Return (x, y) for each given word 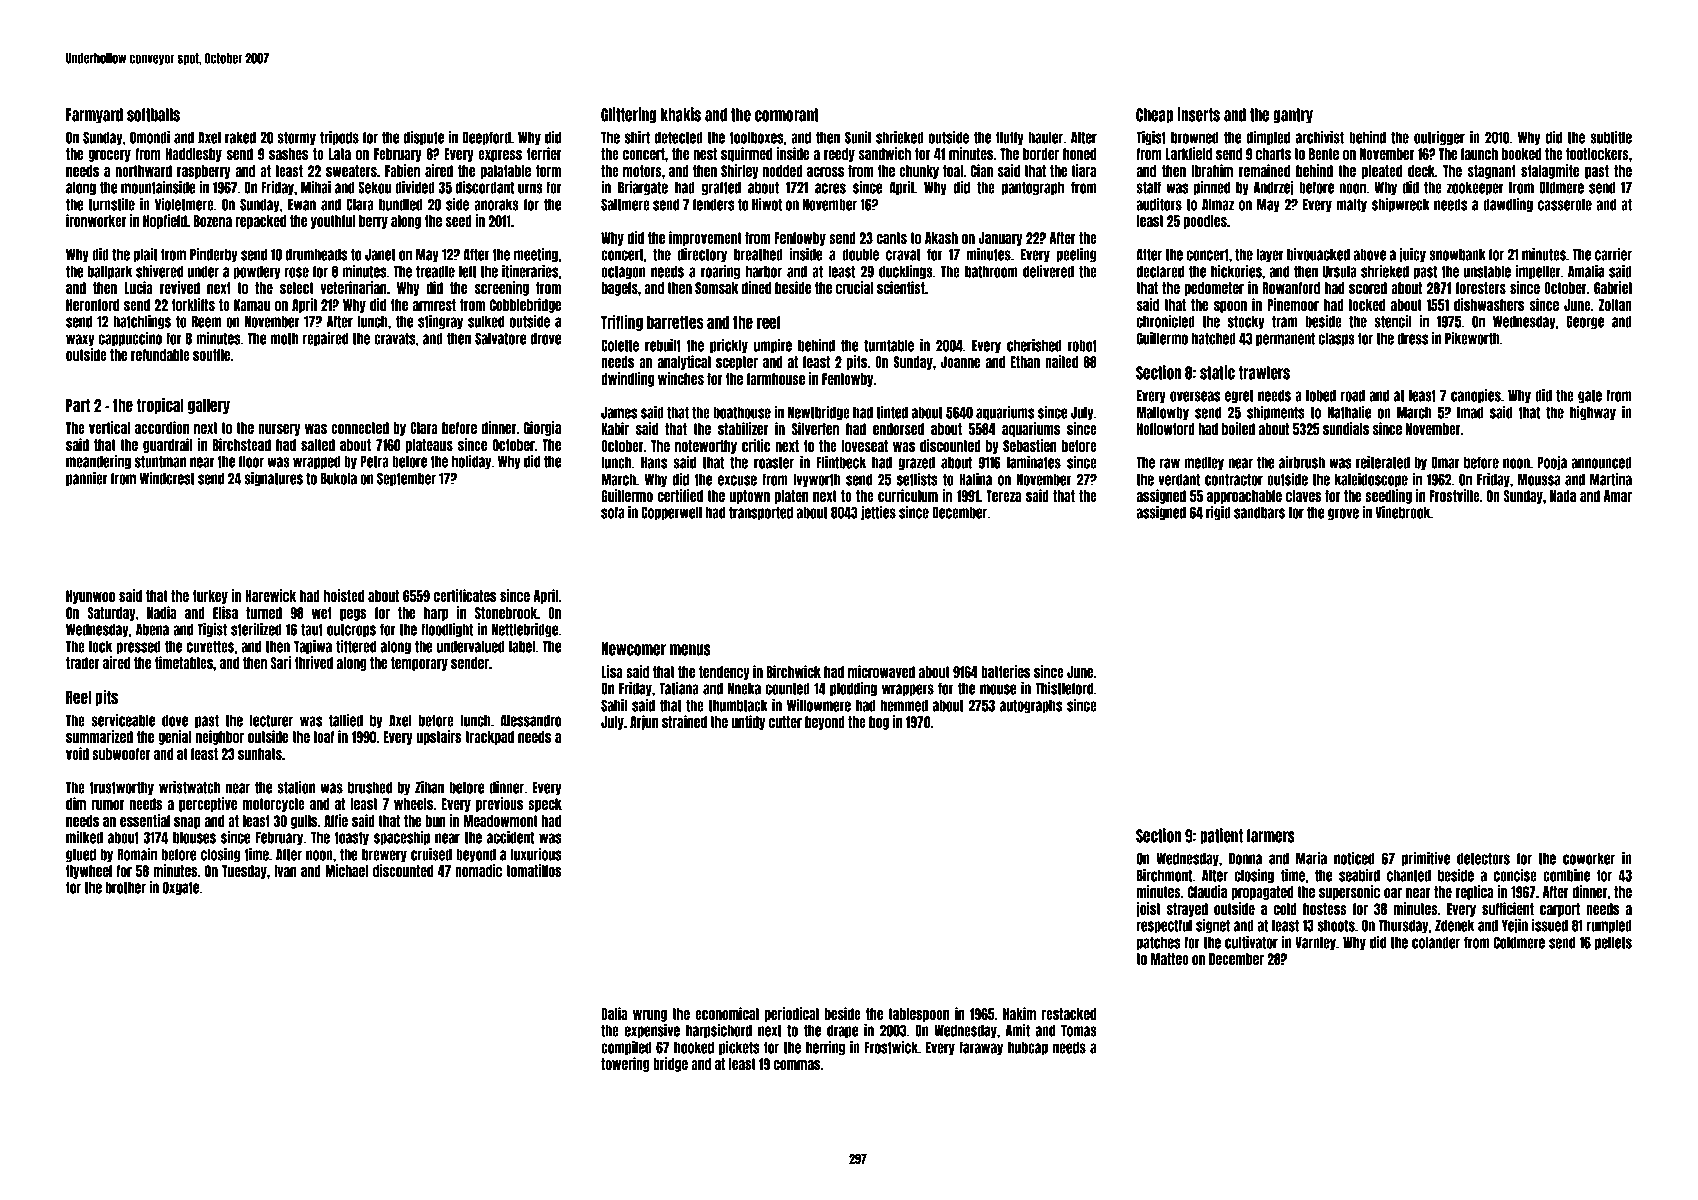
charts (1273, 154)
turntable (889, 346)
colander (1436, 943)
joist (1148, 909)
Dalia (614, 1013)
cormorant (787, 115)
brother (126, 888)
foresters (1481, 288)
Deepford (486, 138)
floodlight (447, 630)
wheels (414, 804)
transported (761, 513)
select (297, 288)
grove (1343, 514)
